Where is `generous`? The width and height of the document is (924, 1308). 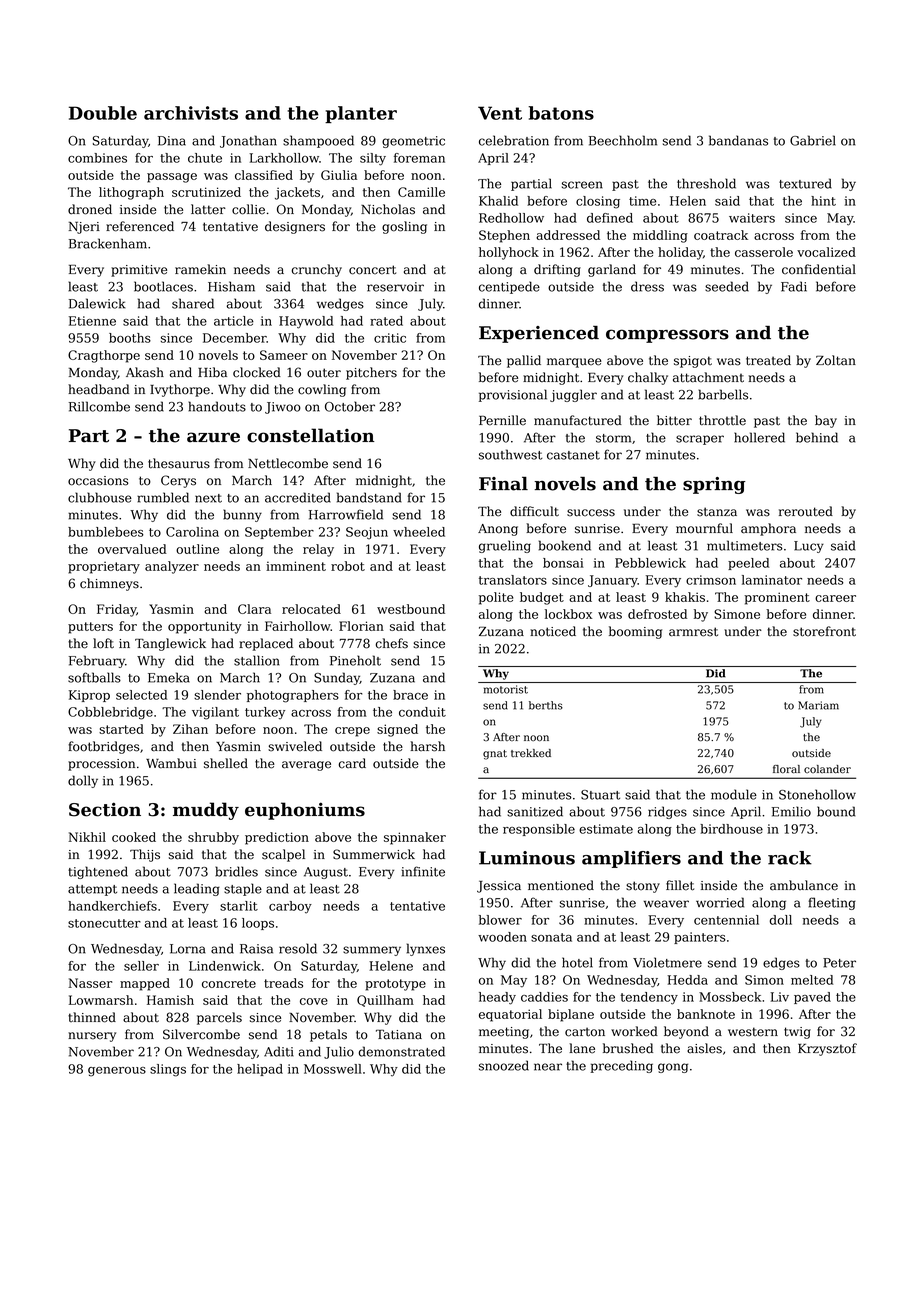
generous is located at coordinates (117, 1072).
